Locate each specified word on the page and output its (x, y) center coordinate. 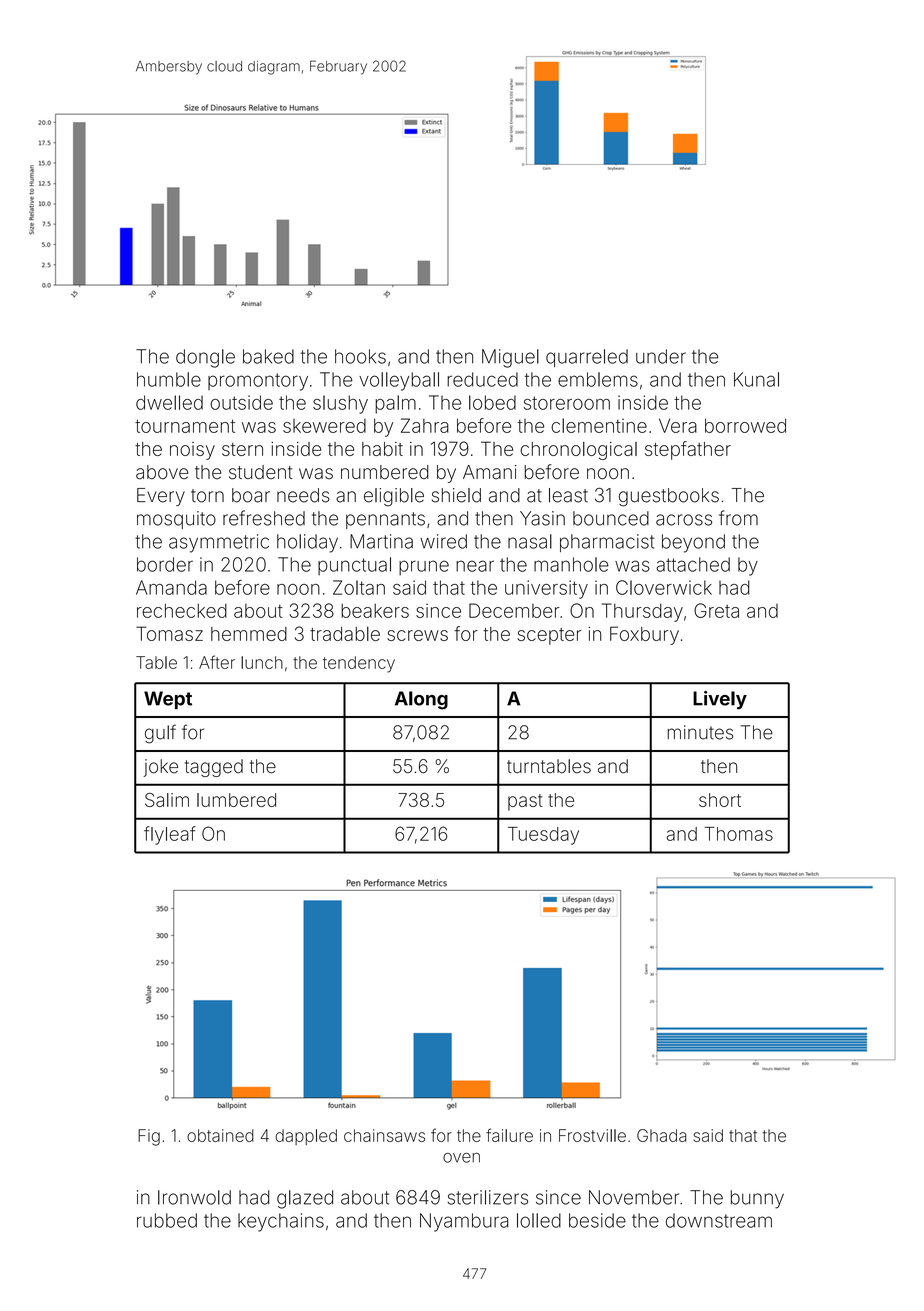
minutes (700, 732)
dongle (205, 358)
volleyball (399, 381)
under (661, 356)
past (525, 802)
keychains (281, 1222)
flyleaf (170, 835)
